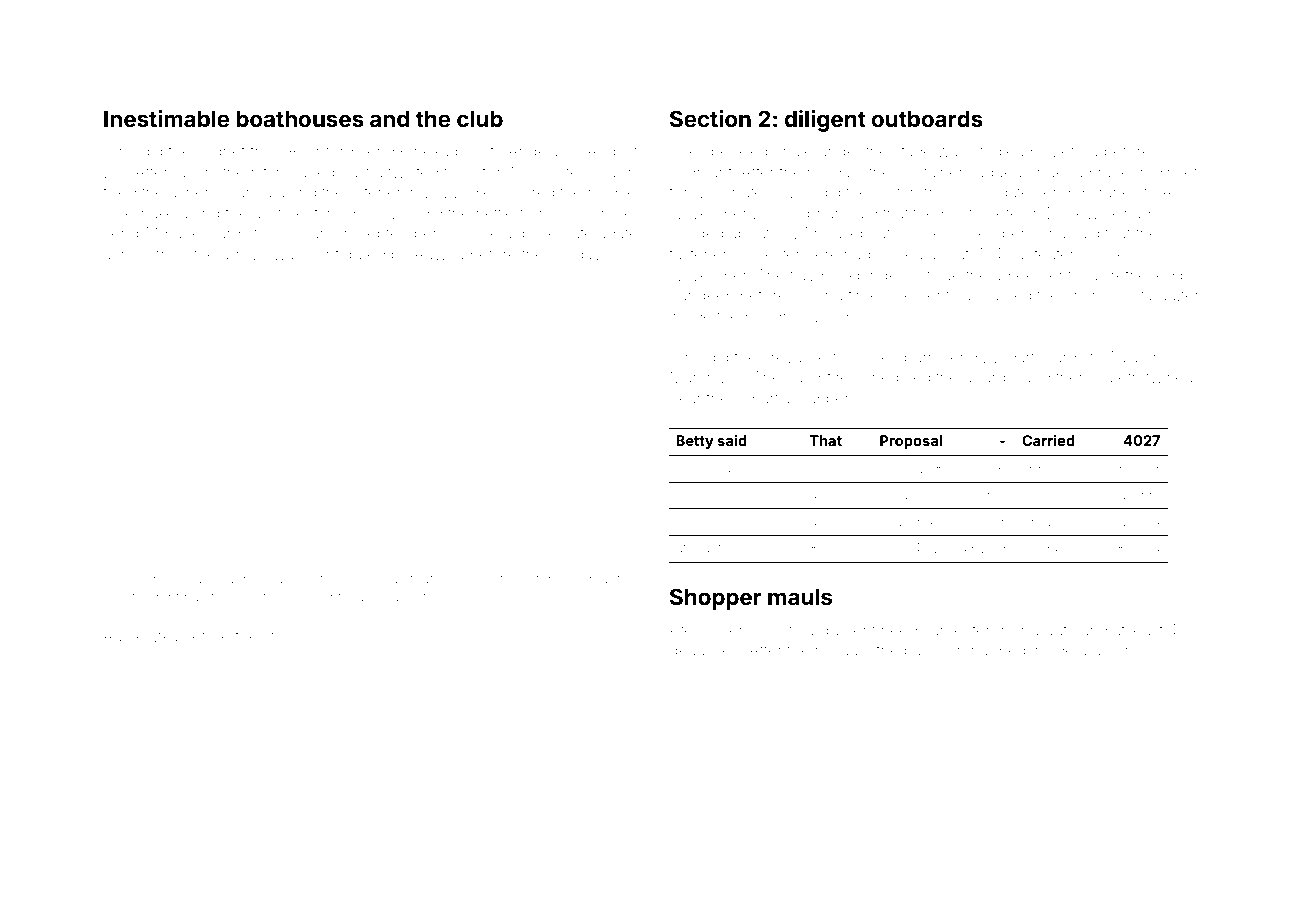  Describe the element at coordinates (1123, 357) in the document. I see `Tala` at that location.
